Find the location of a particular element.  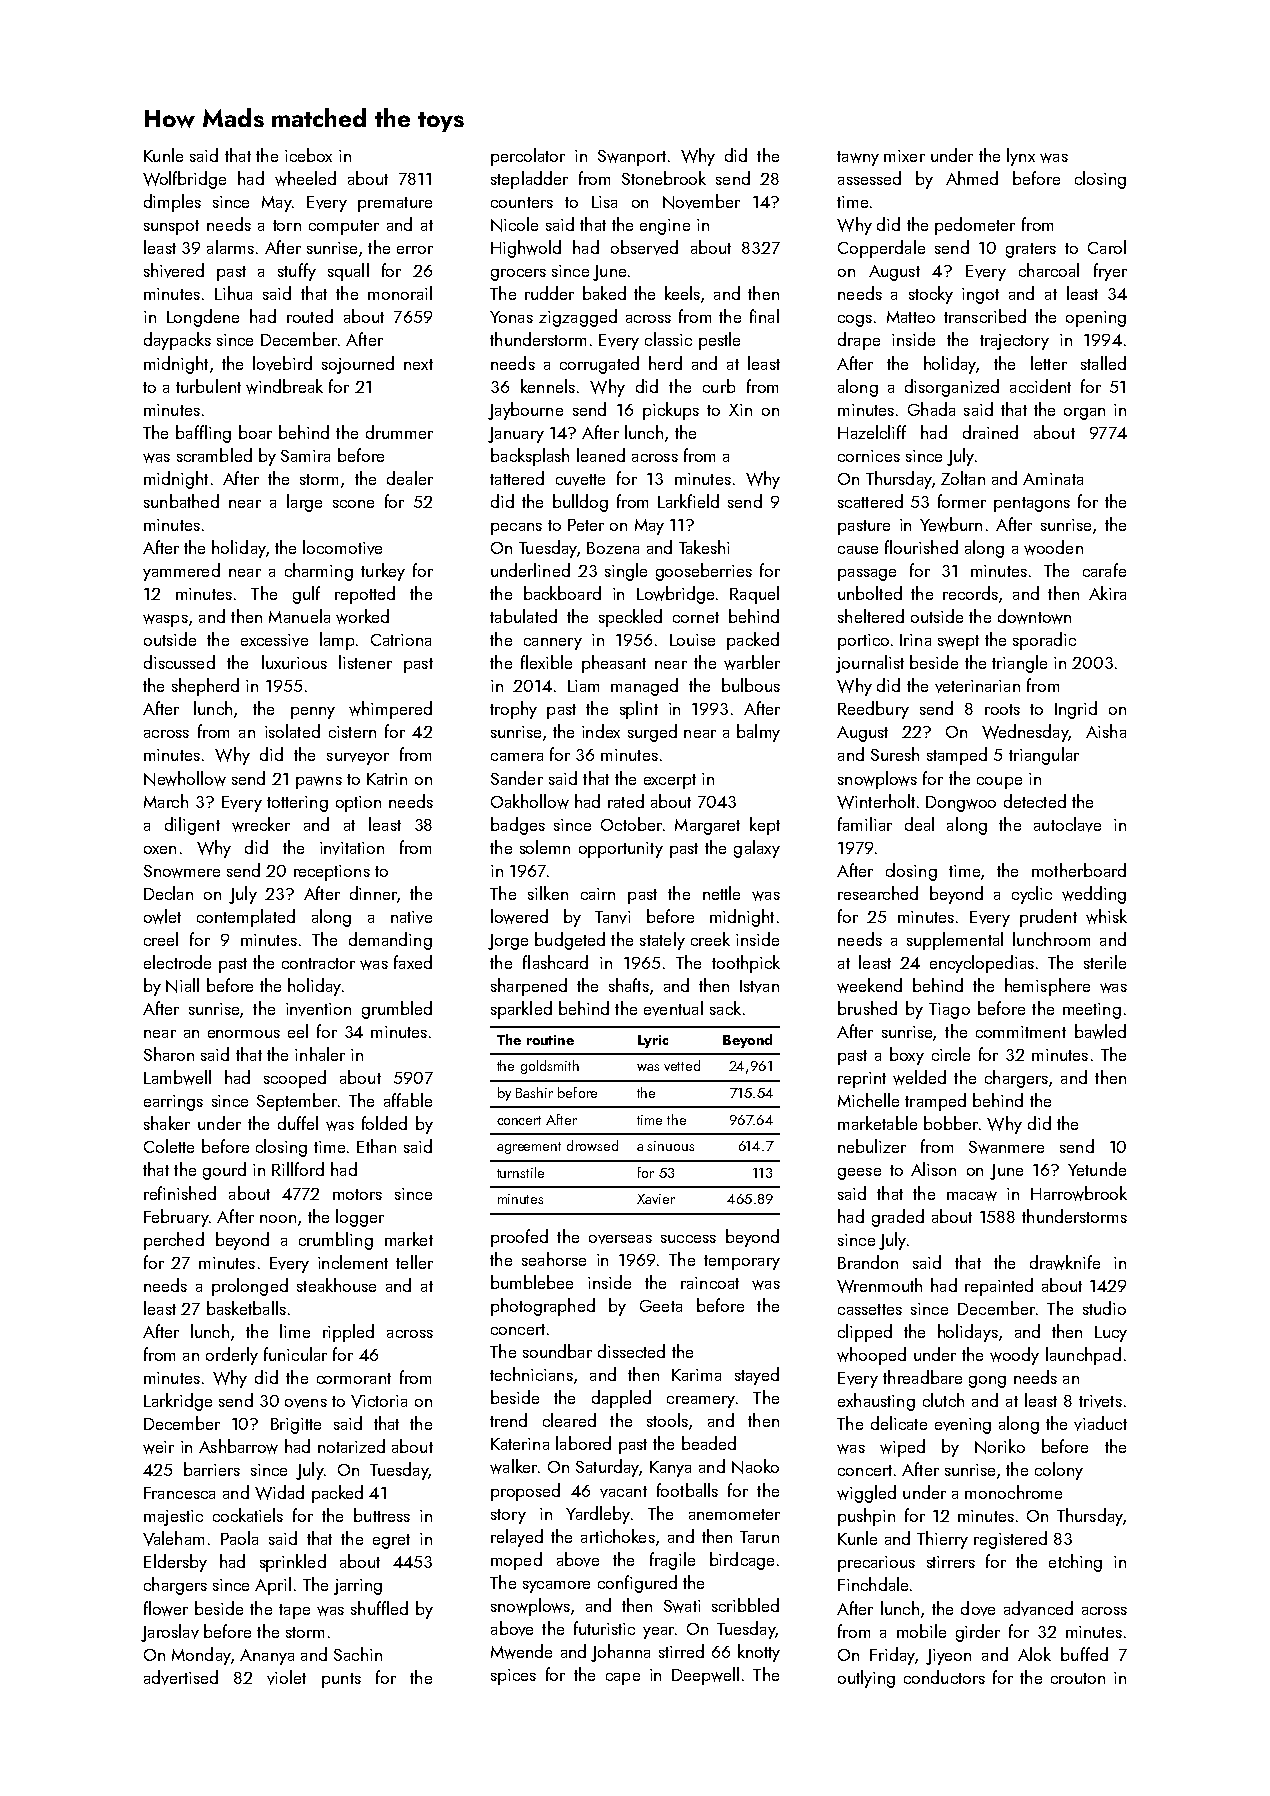

percolator is located at coordinates (528, 157).
